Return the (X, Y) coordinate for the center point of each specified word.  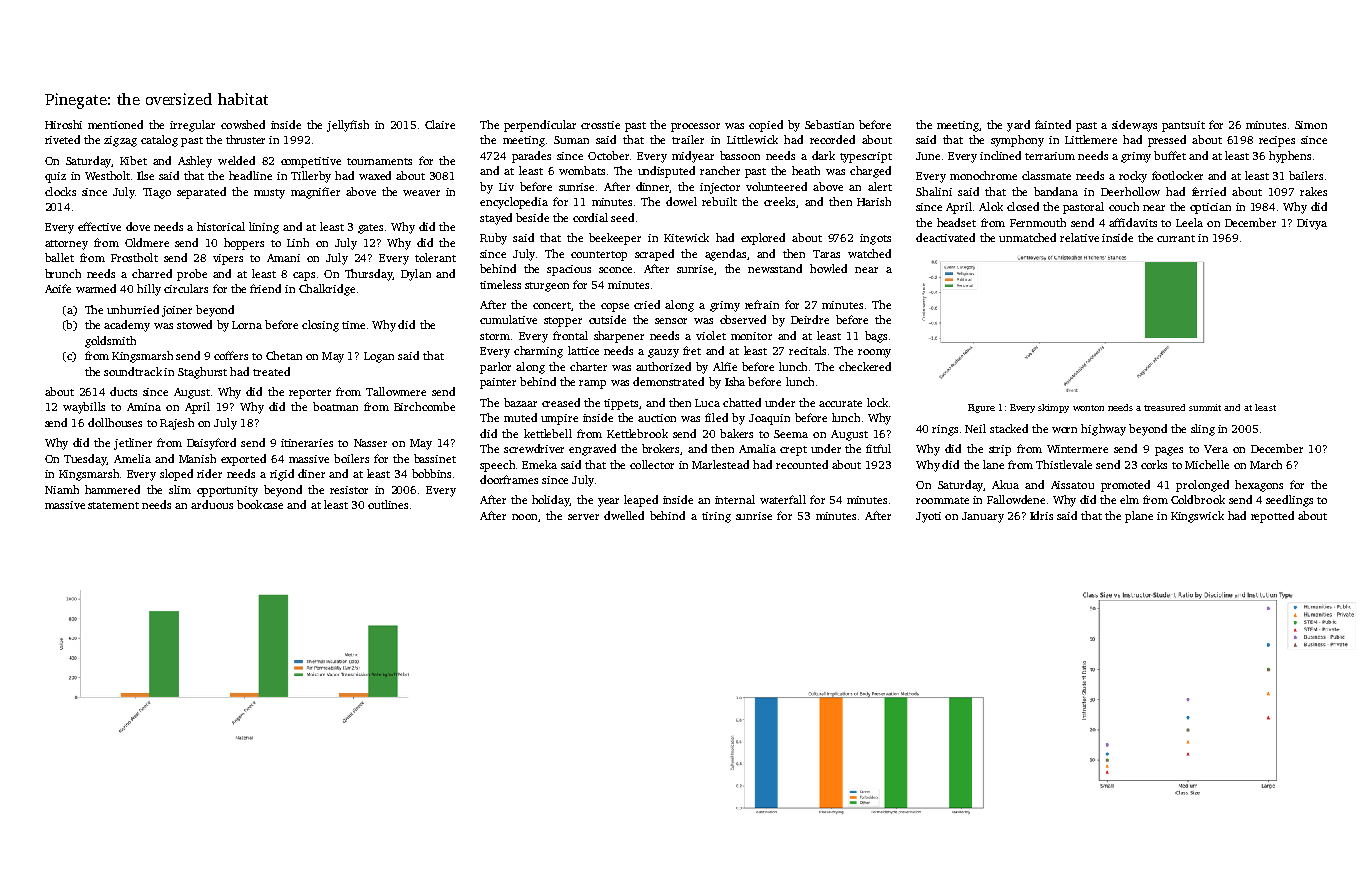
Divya (1312, 224)
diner (311, 473)
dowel (681, 201)
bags (876, 337)
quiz (55, 177)
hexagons (1259, 486)
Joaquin (769, 419)
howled (828, 268)
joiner (177, 311)
